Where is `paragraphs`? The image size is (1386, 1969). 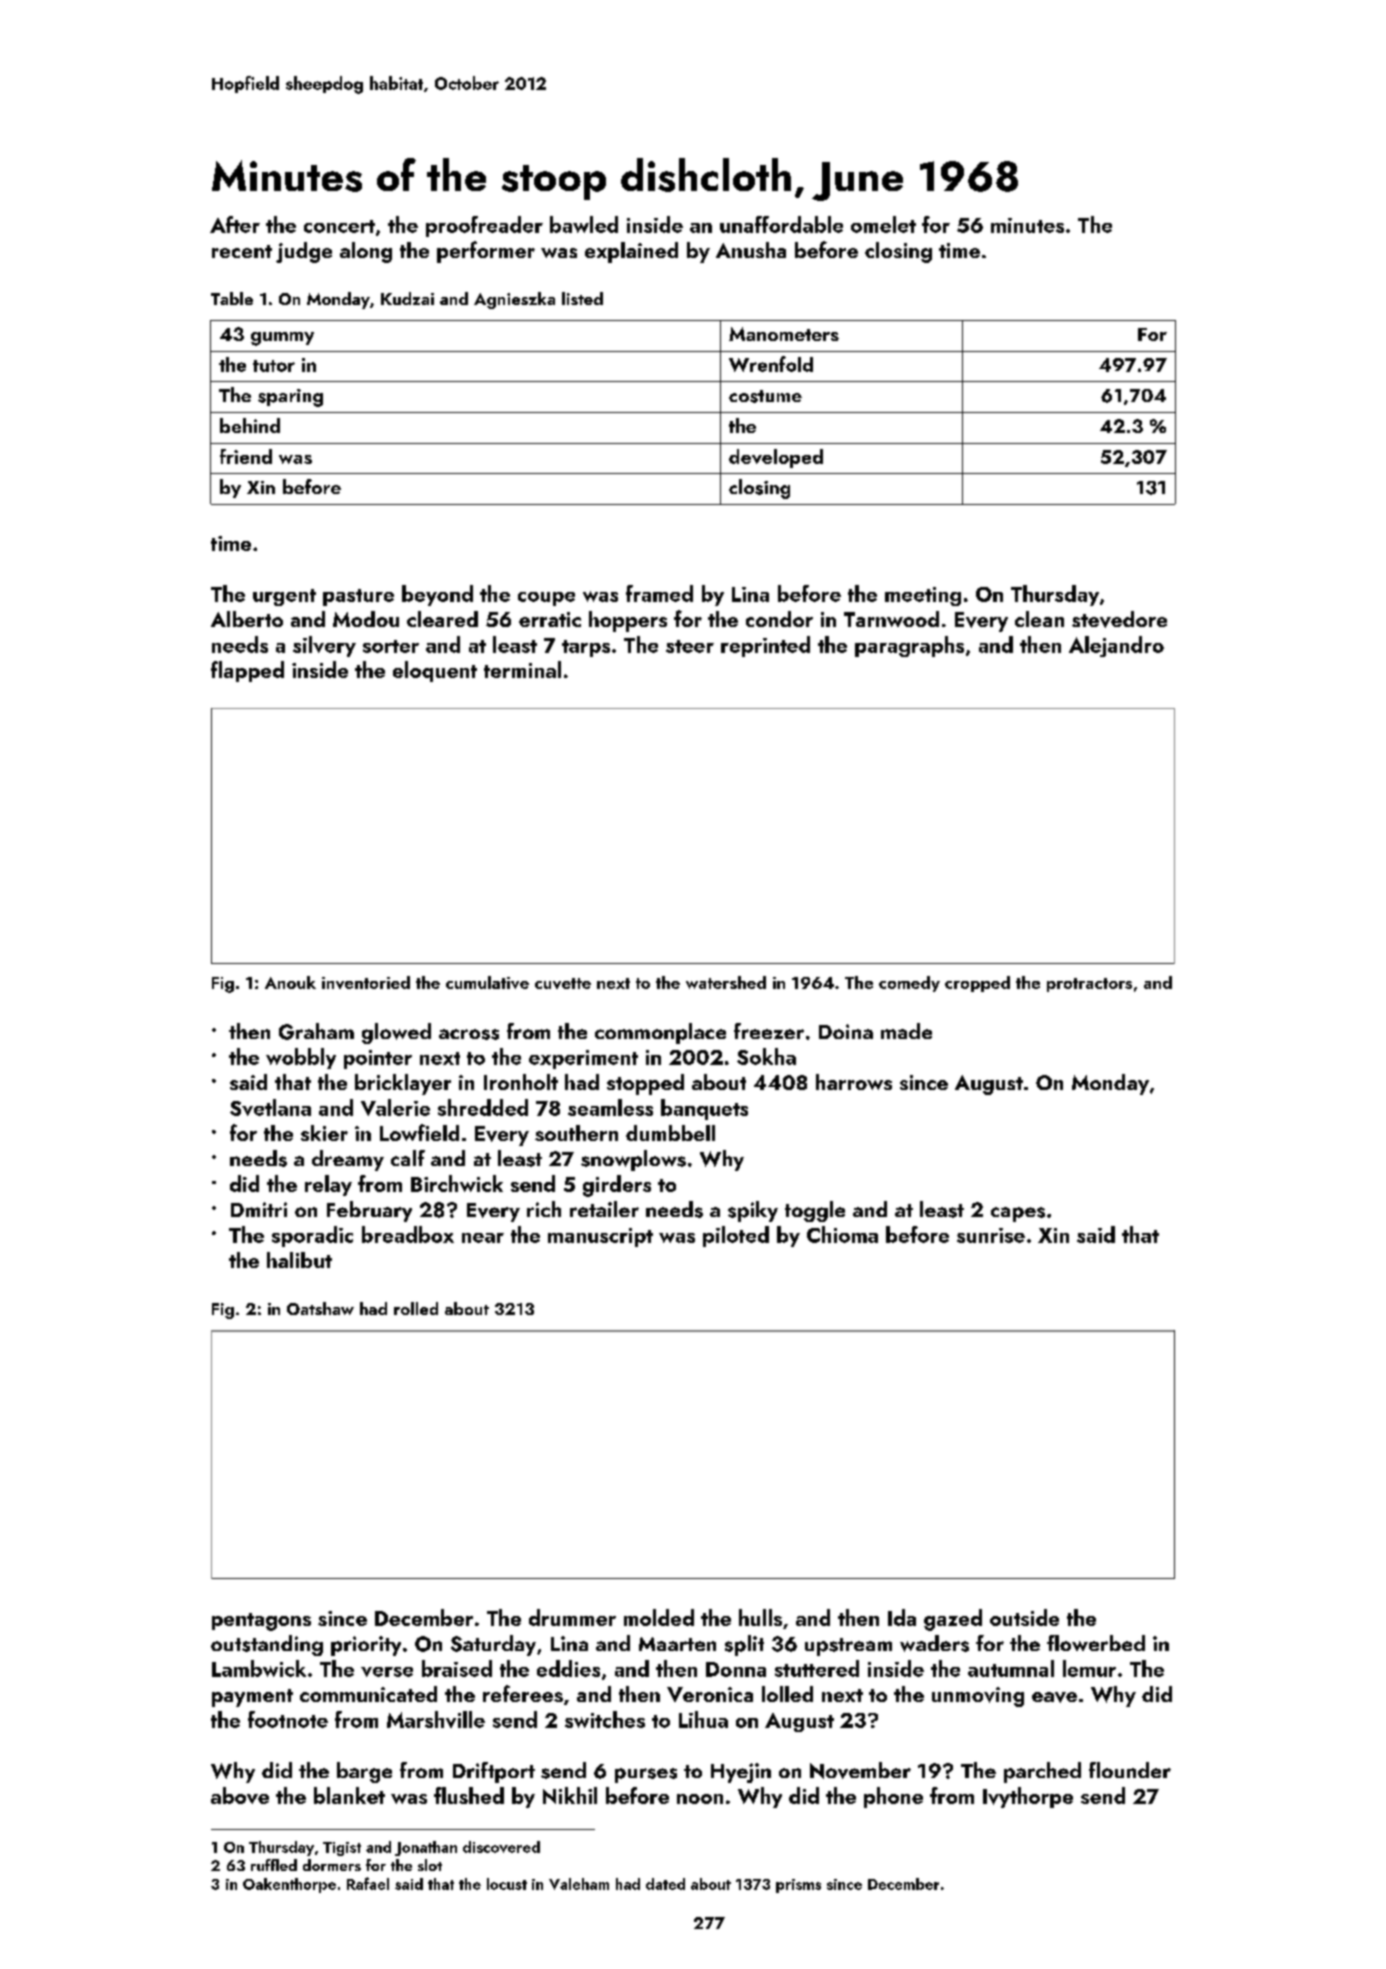 paragraphs is located at coordinates (909, 646).
